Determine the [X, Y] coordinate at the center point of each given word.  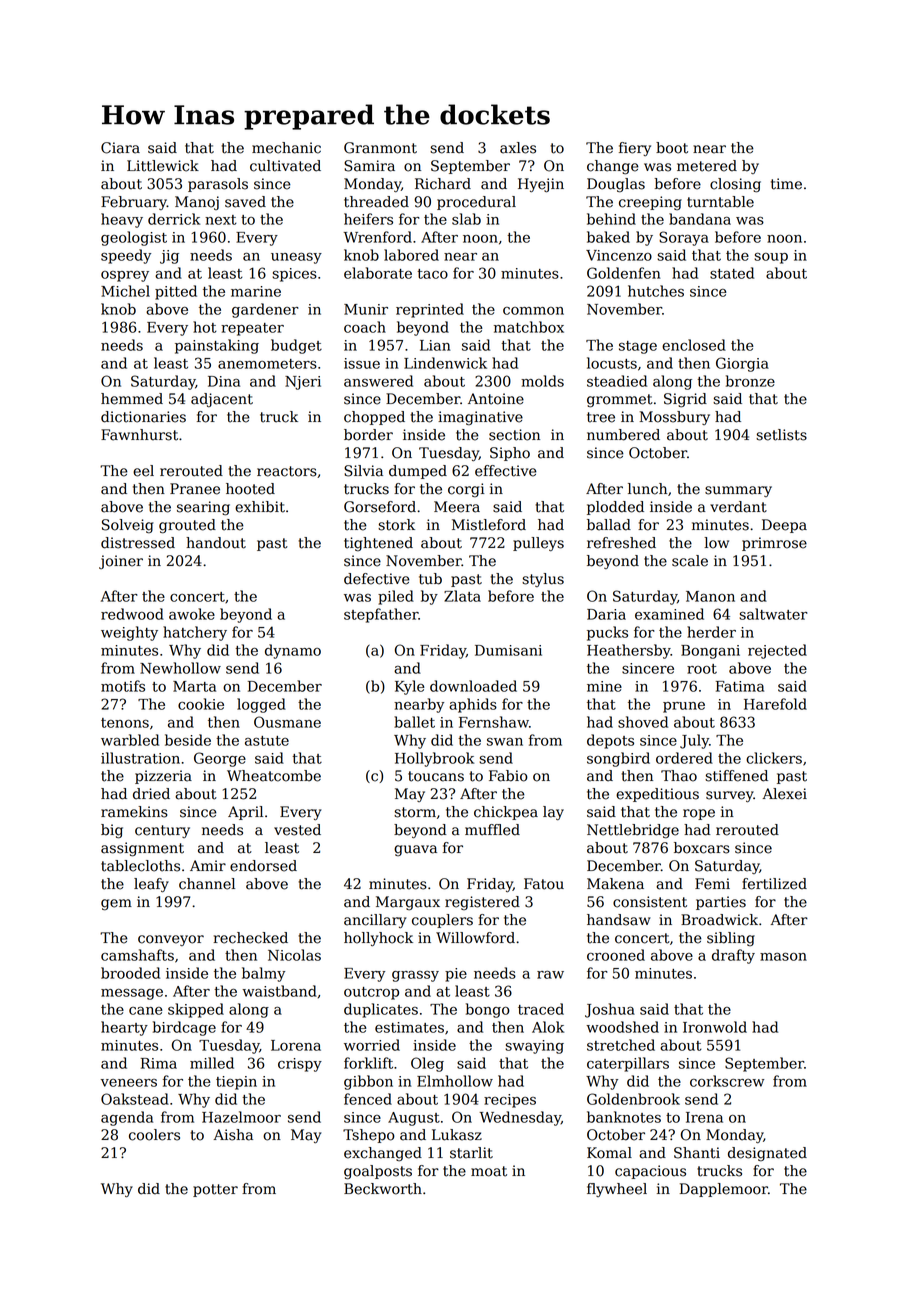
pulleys [538, 544]
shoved [643, 722]
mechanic [286, 148]
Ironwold [715, 1027]
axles [518, 148]
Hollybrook [434, 759]
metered [707, 166]
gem [116, 905]
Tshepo [369, 1136]
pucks [607, 633]
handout [216, 543]
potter [215, 1190]
